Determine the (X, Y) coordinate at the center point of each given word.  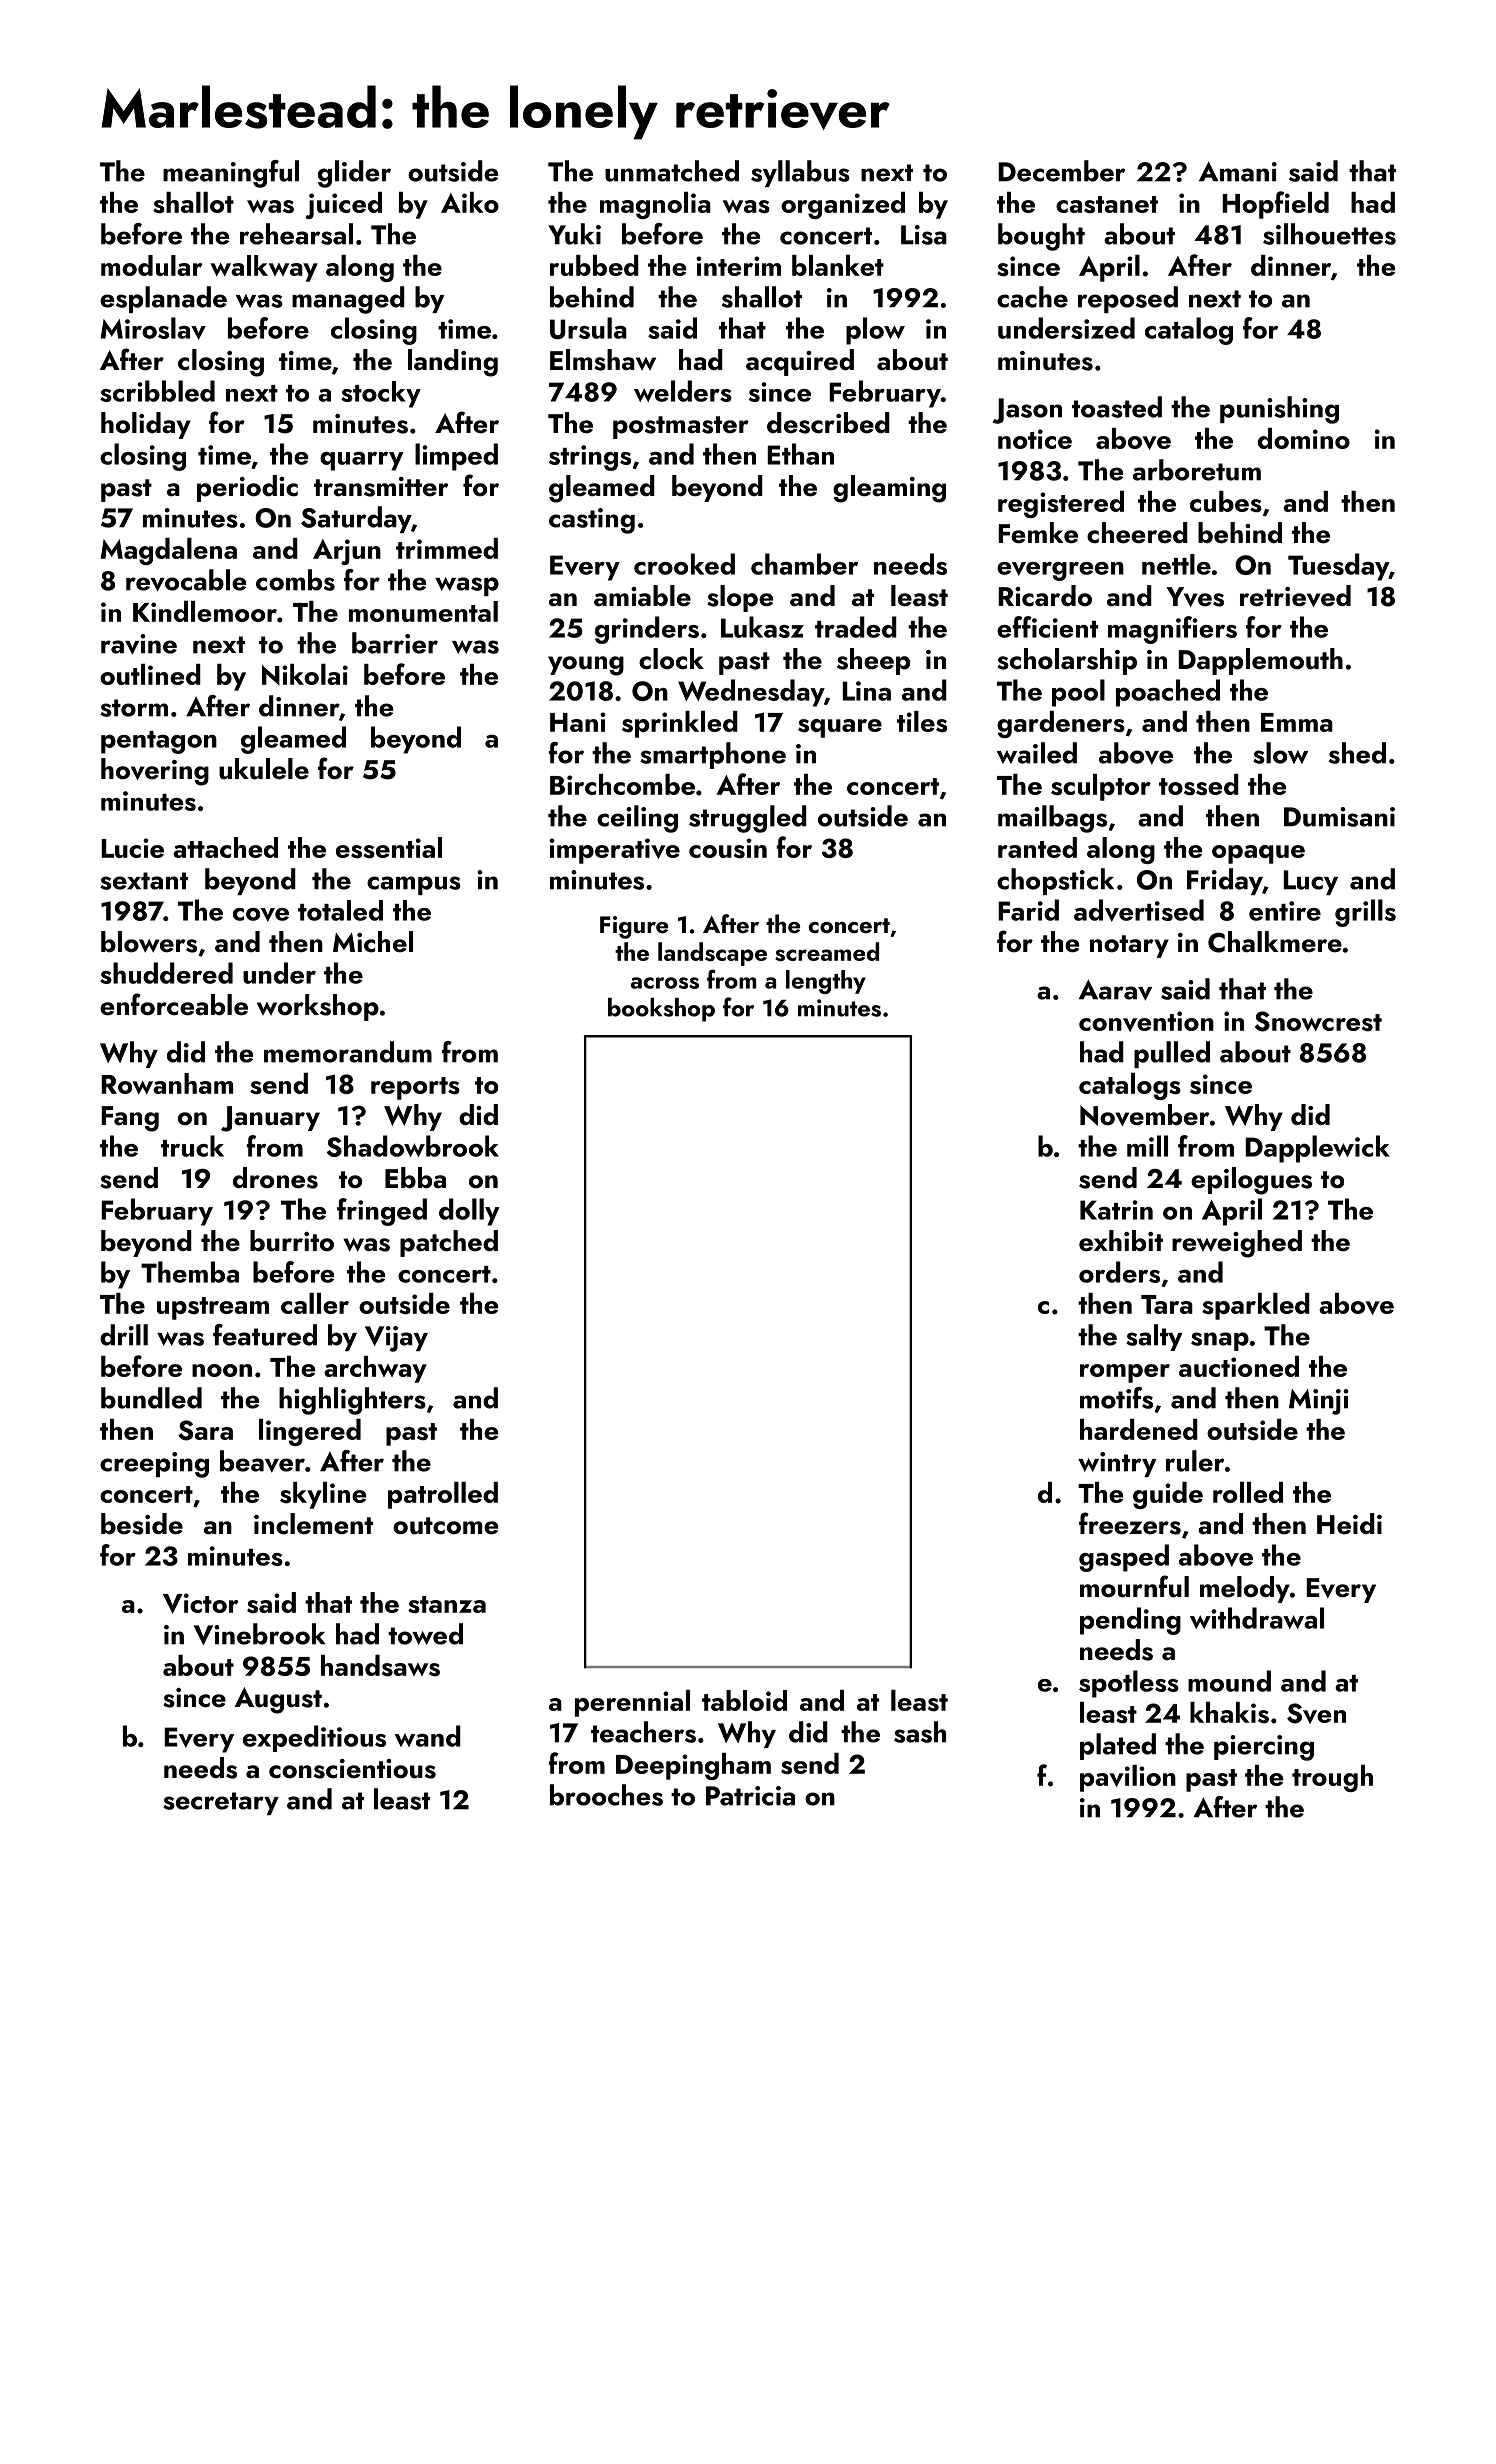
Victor (200, 1603)
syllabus (800, 173)
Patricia (750, 1796)
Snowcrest (1318, 1021)
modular (151, 265)
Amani (1238, 171)
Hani (578, 722)
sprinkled (680, 724)
